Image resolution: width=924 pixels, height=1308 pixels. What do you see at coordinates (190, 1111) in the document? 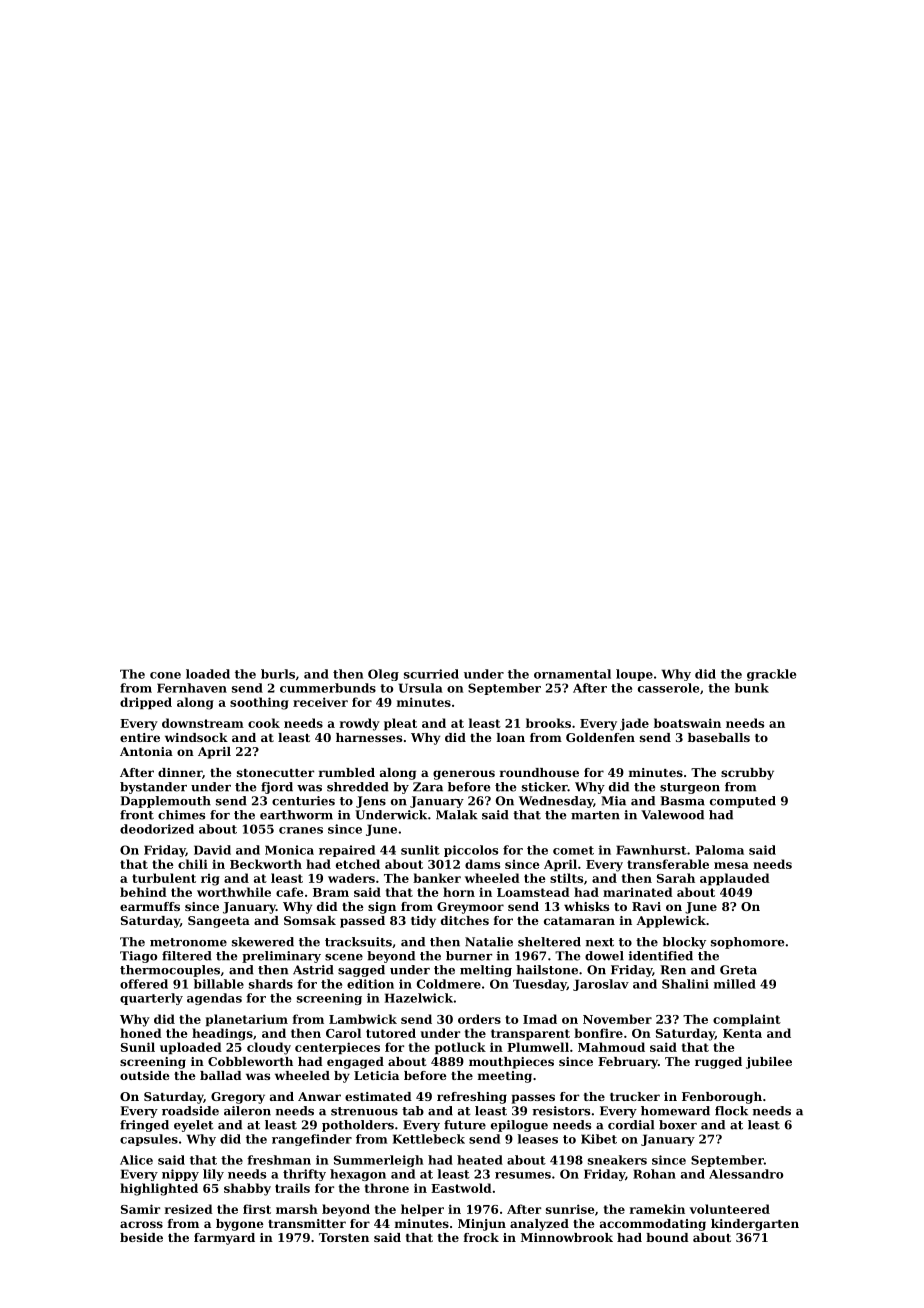
I see `roadside` at bounding box center [190, 1111].
